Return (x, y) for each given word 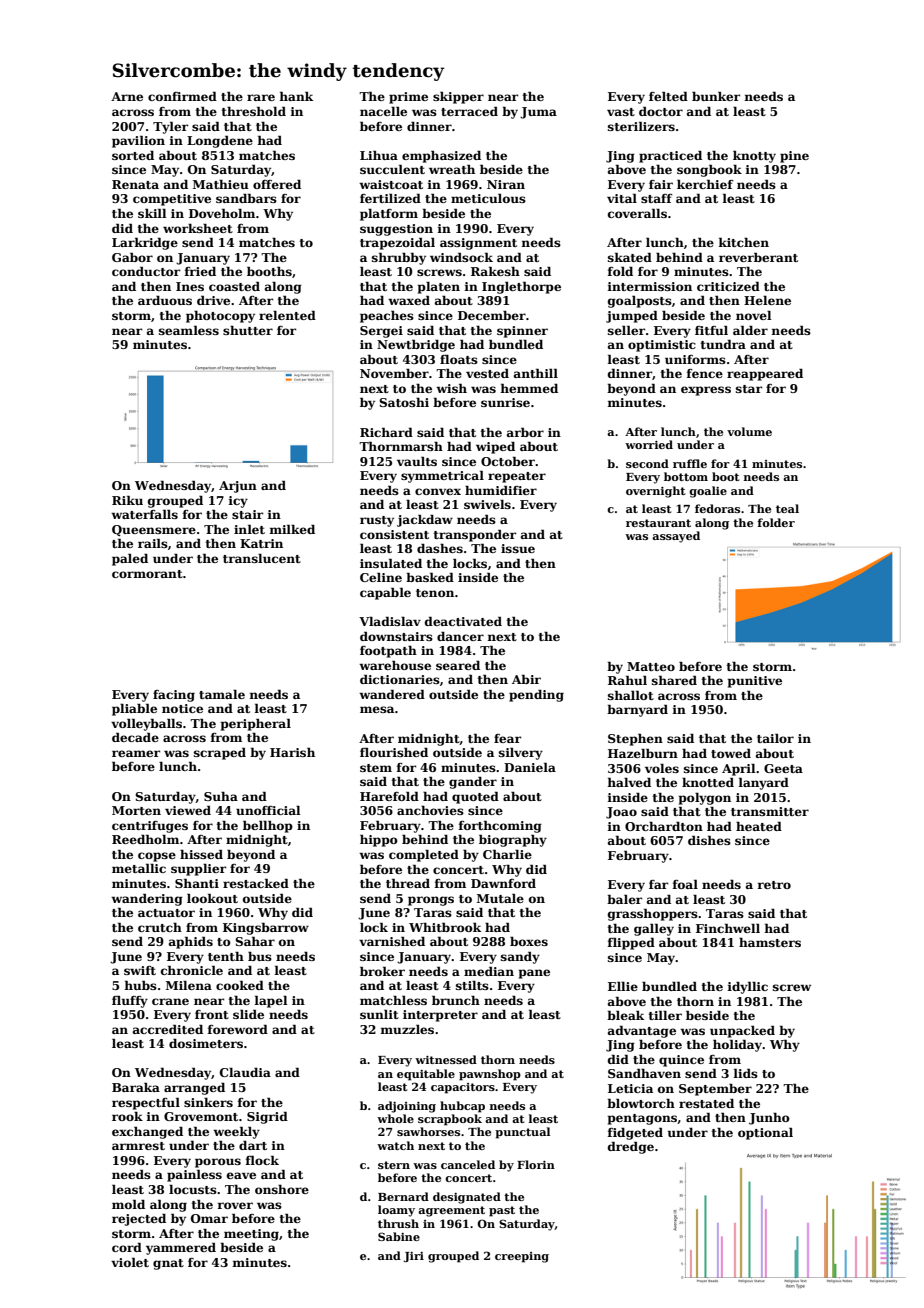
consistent (394, 534)
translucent (262, 558)
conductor (146, 271)
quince (681, 1061)
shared (674, 680)
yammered (181, 1248)
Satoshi (404, 402)
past (502, 1211)
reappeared (765, 374)
